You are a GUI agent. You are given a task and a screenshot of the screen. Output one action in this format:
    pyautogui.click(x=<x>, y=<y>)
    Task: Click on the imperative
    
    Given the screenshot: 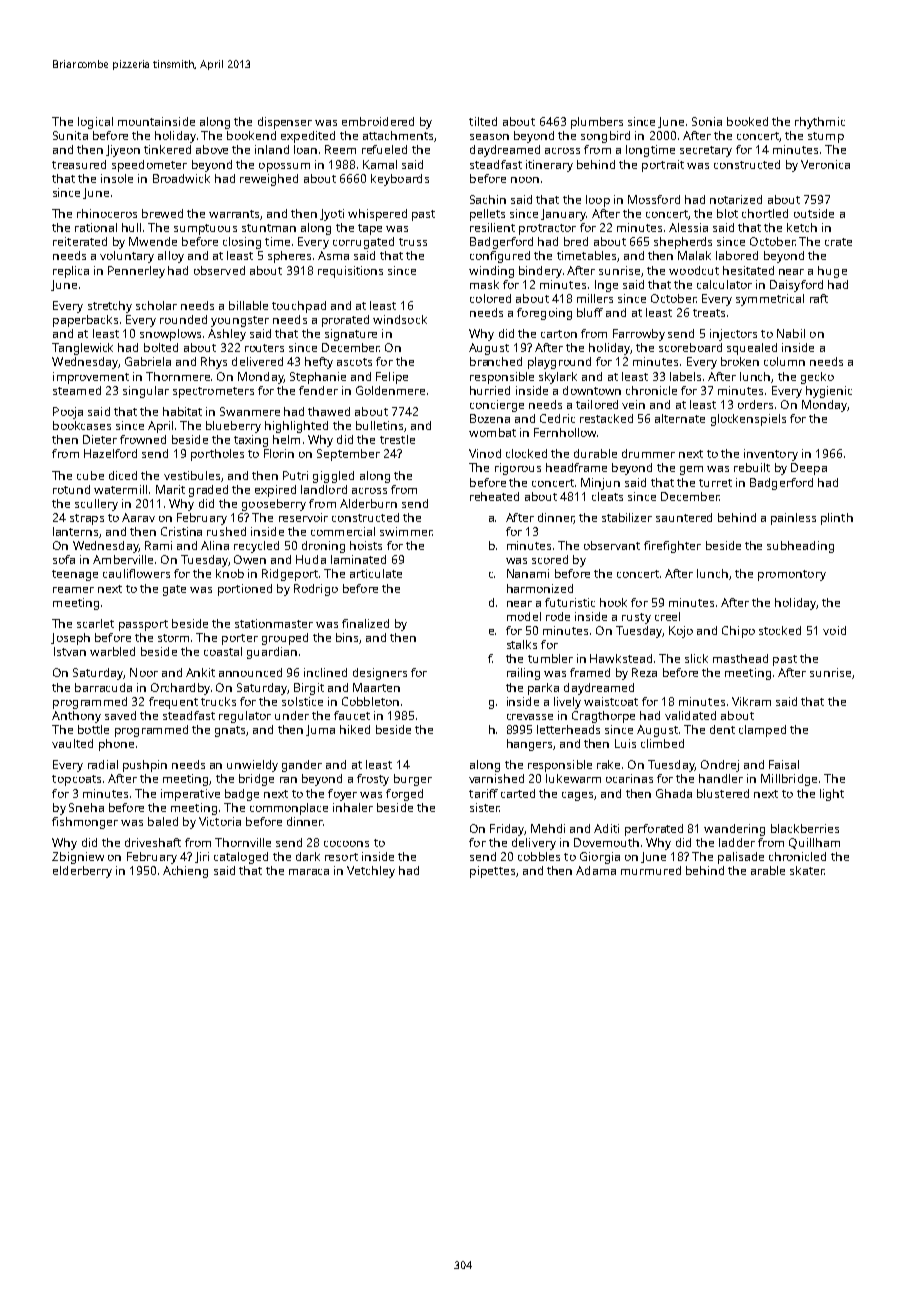 What is the action you would take?
    pyautogui.click(x=190, y=795)
